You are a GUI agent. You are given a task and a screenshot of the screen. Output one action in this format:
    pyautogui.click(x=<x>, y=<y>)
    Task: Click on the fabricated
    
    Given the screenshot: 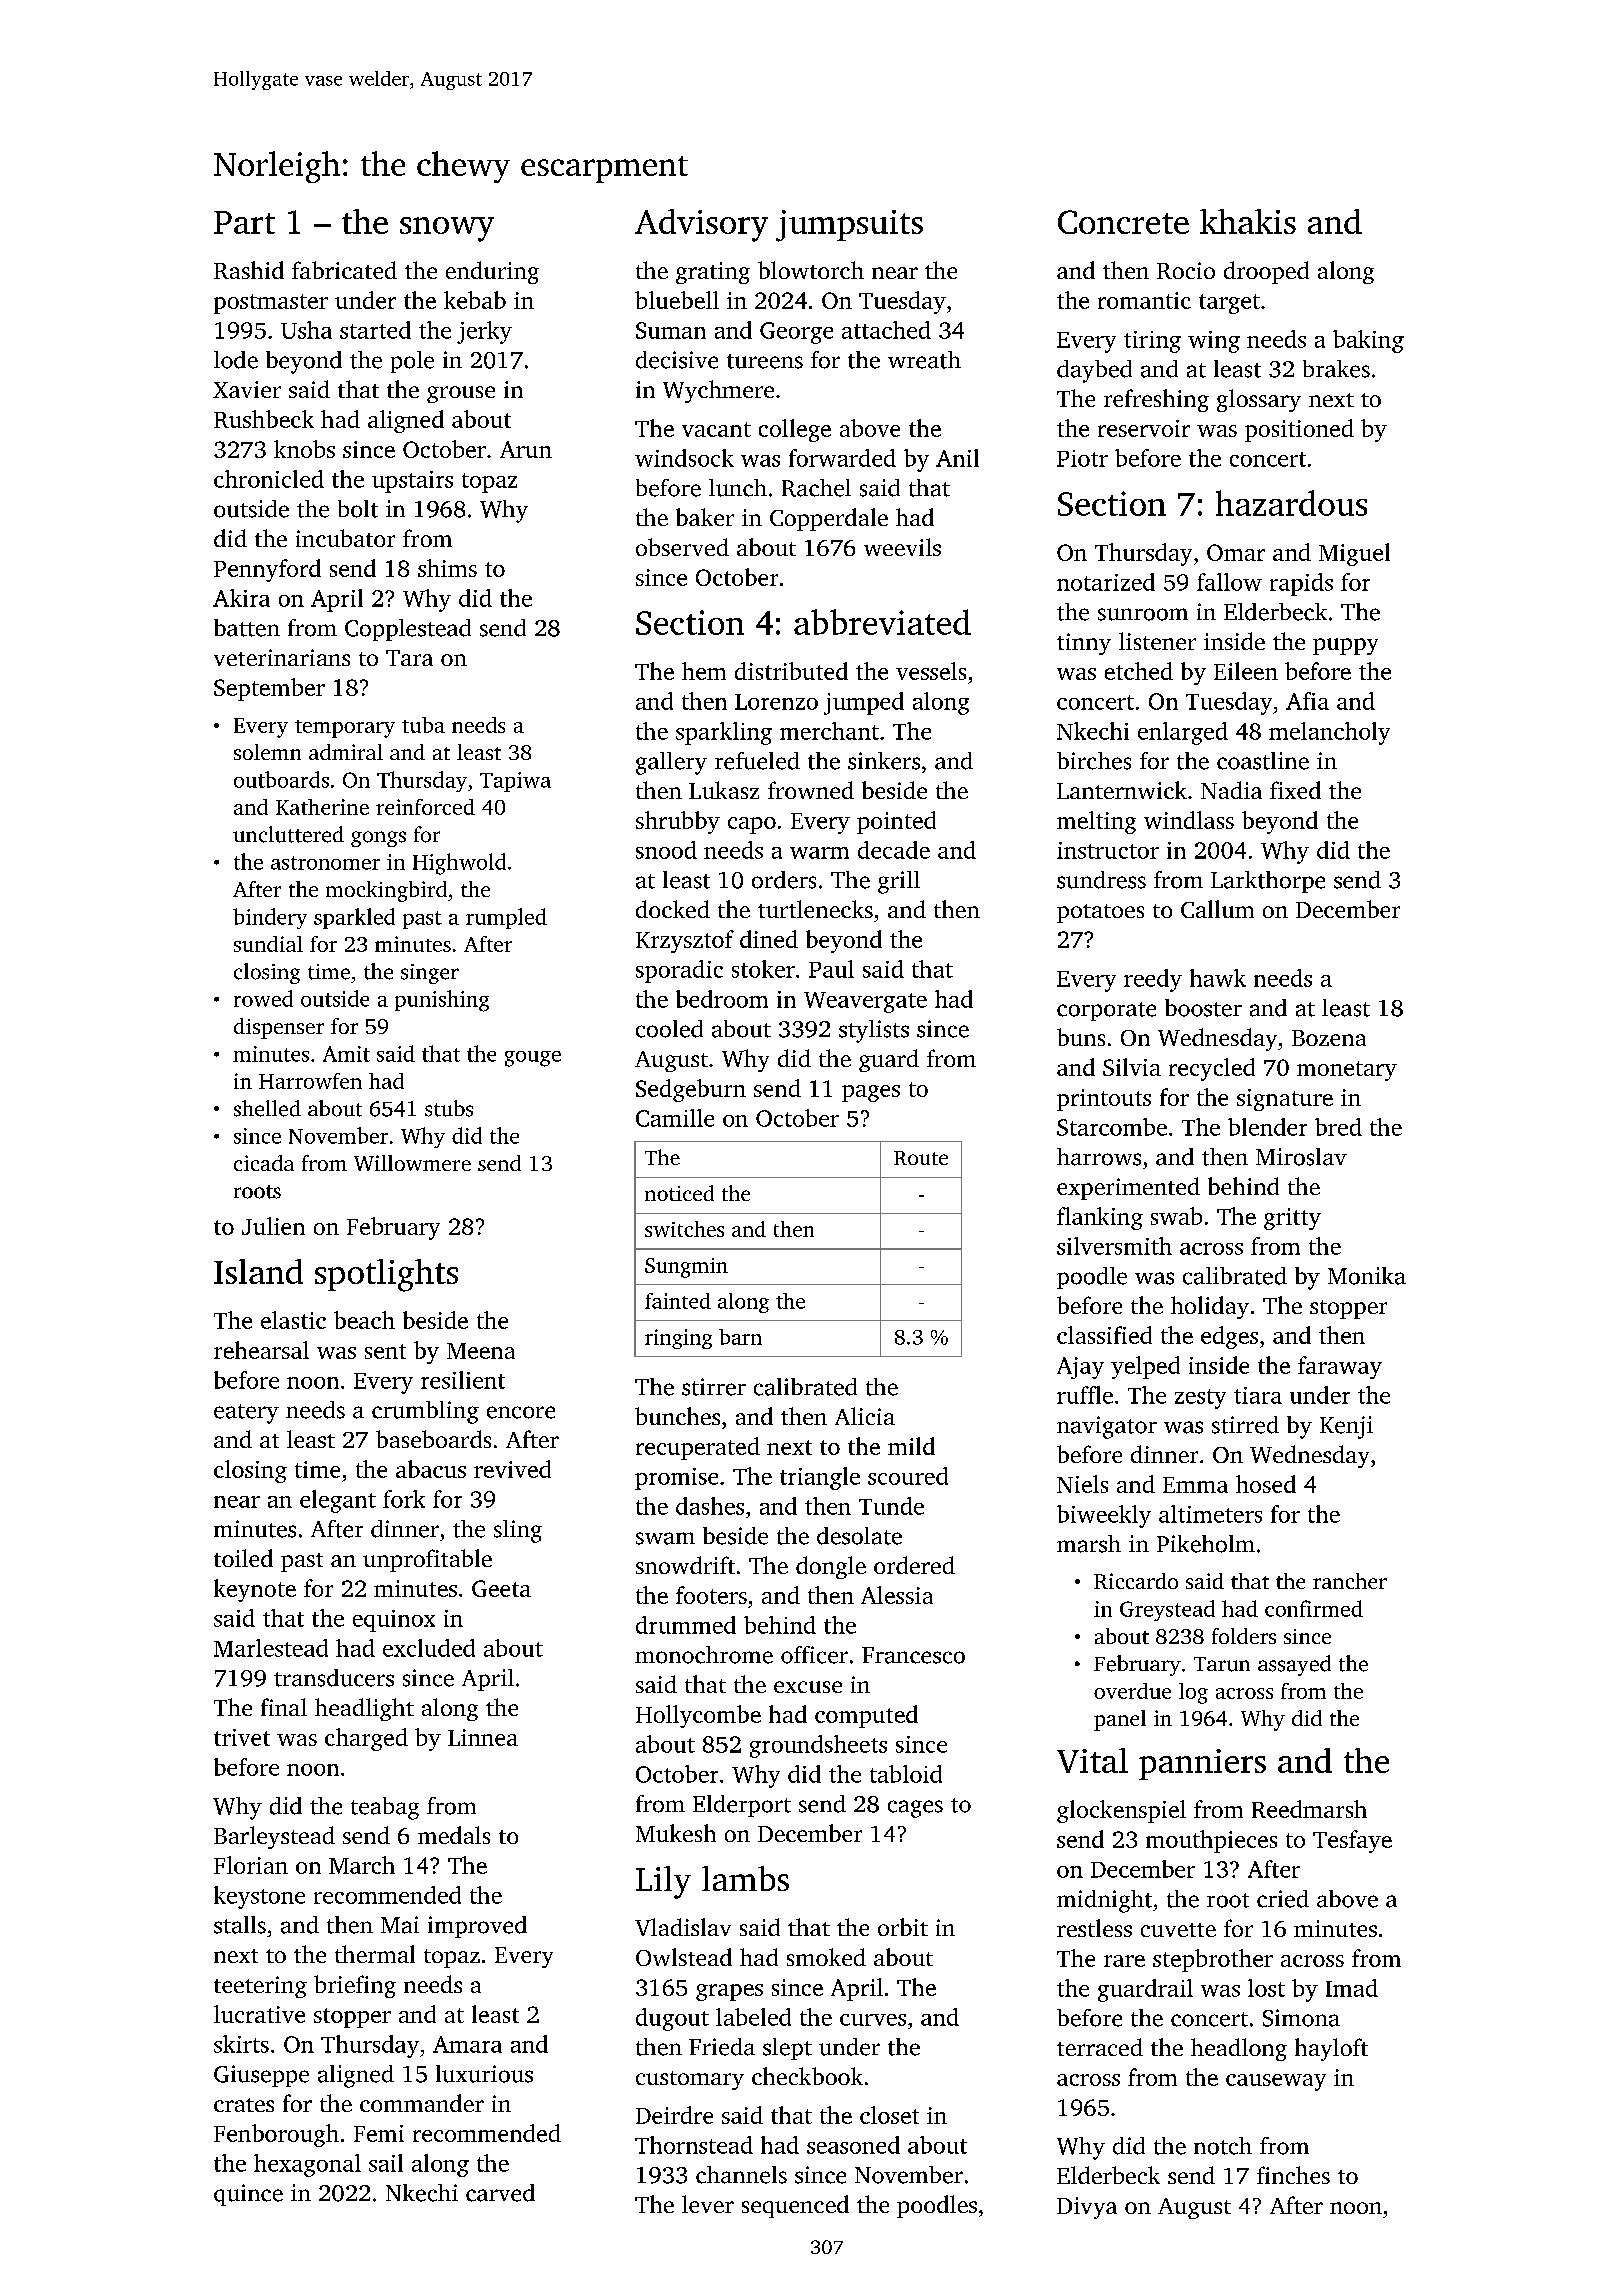 What is the action you would take?
    pyautogui.click(x=344, y=270)
